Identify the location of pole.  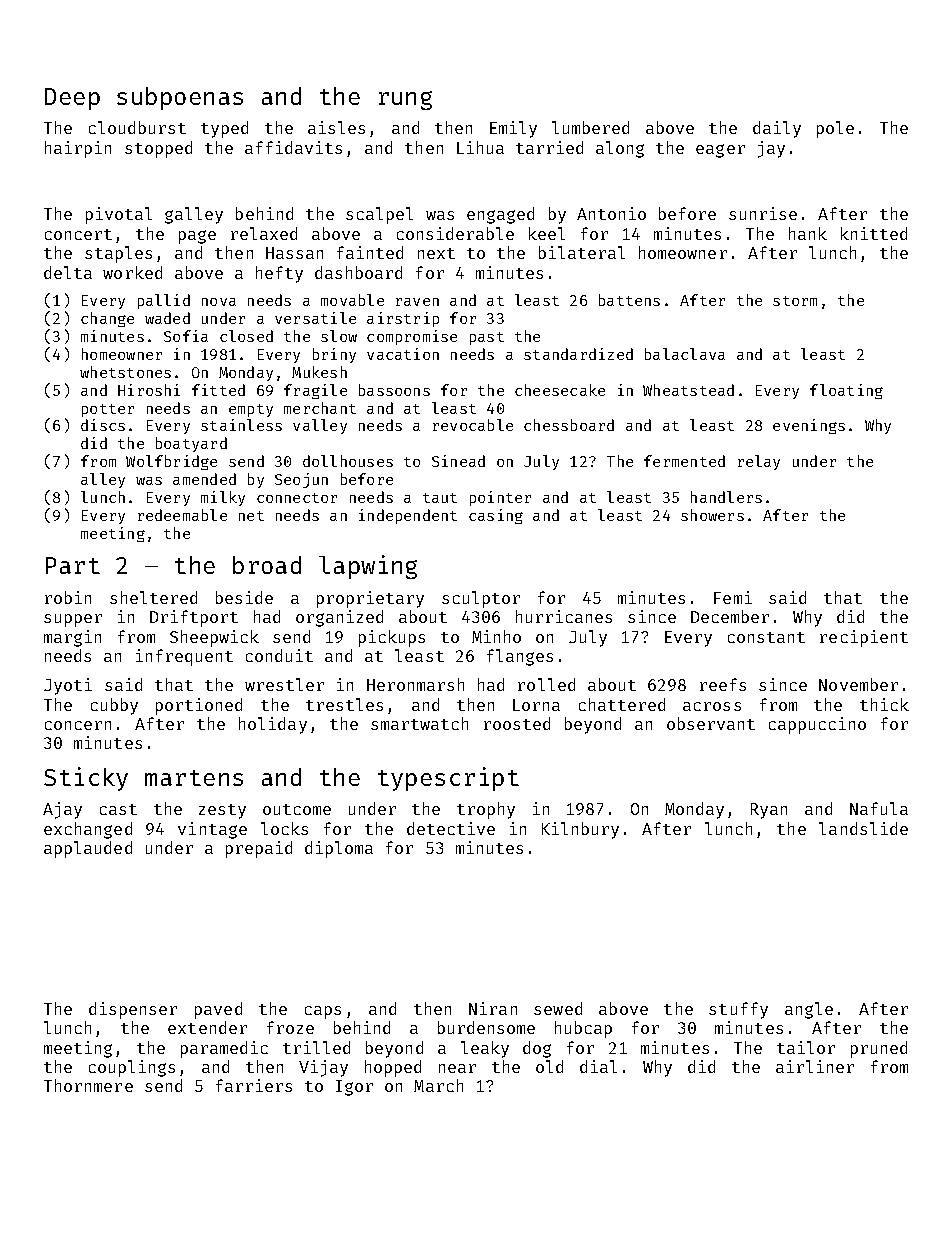
(835, 129).
